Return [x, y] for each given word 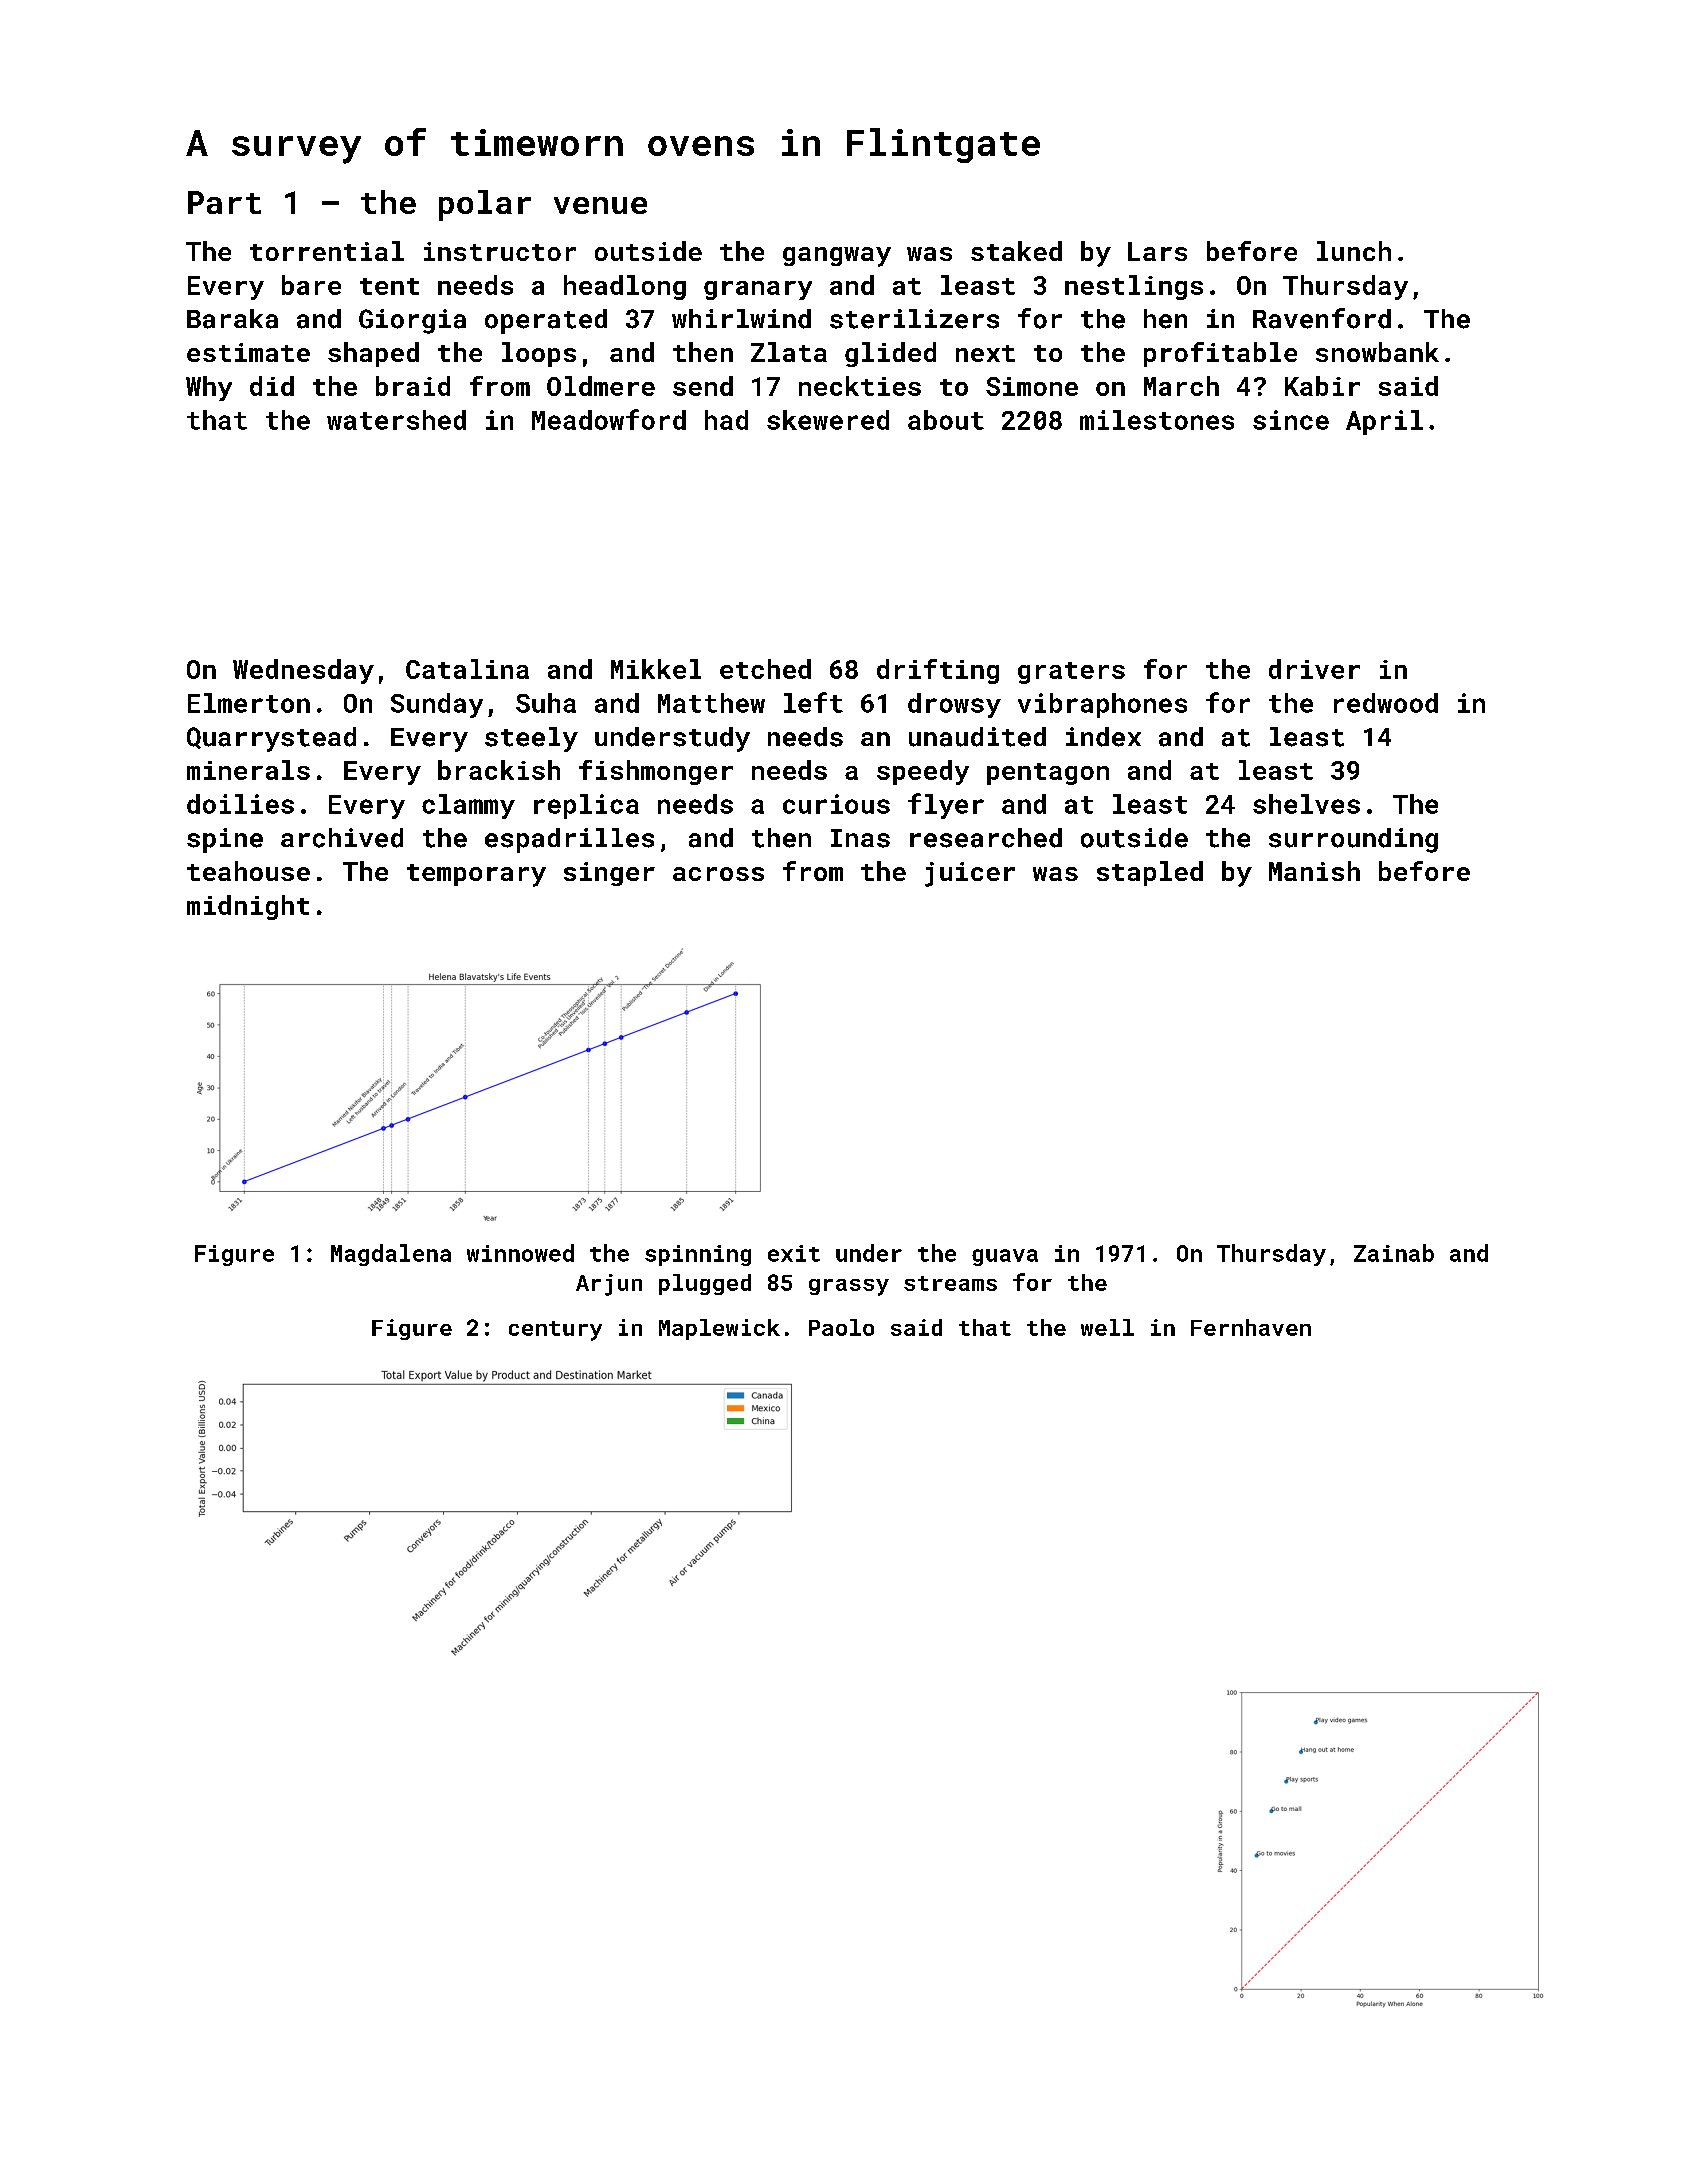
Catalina [467, 669]
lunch [1354, 251]
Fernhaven [1251, 1327]
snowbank [1377, 352]
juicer [970, 874]
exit [794, 1253]
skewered [828, 420]
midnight [248, 907]
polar [485, 205]
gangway [837, 257]
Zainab [1394, 1253]
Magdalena [391, 1255]
